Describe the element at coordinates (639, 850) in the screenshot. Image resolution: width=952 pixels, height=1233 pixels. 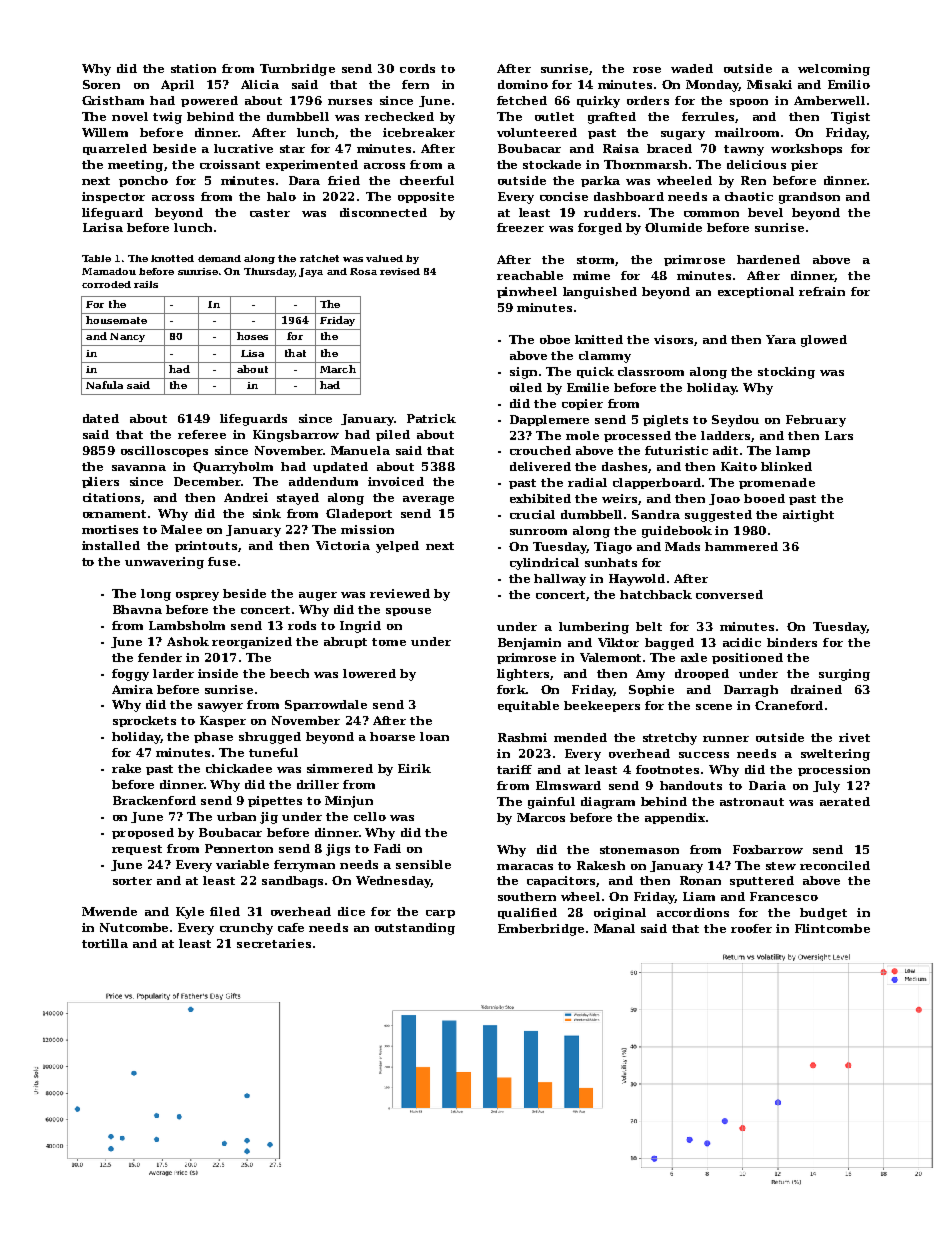
I see `stonemason` at that location.
